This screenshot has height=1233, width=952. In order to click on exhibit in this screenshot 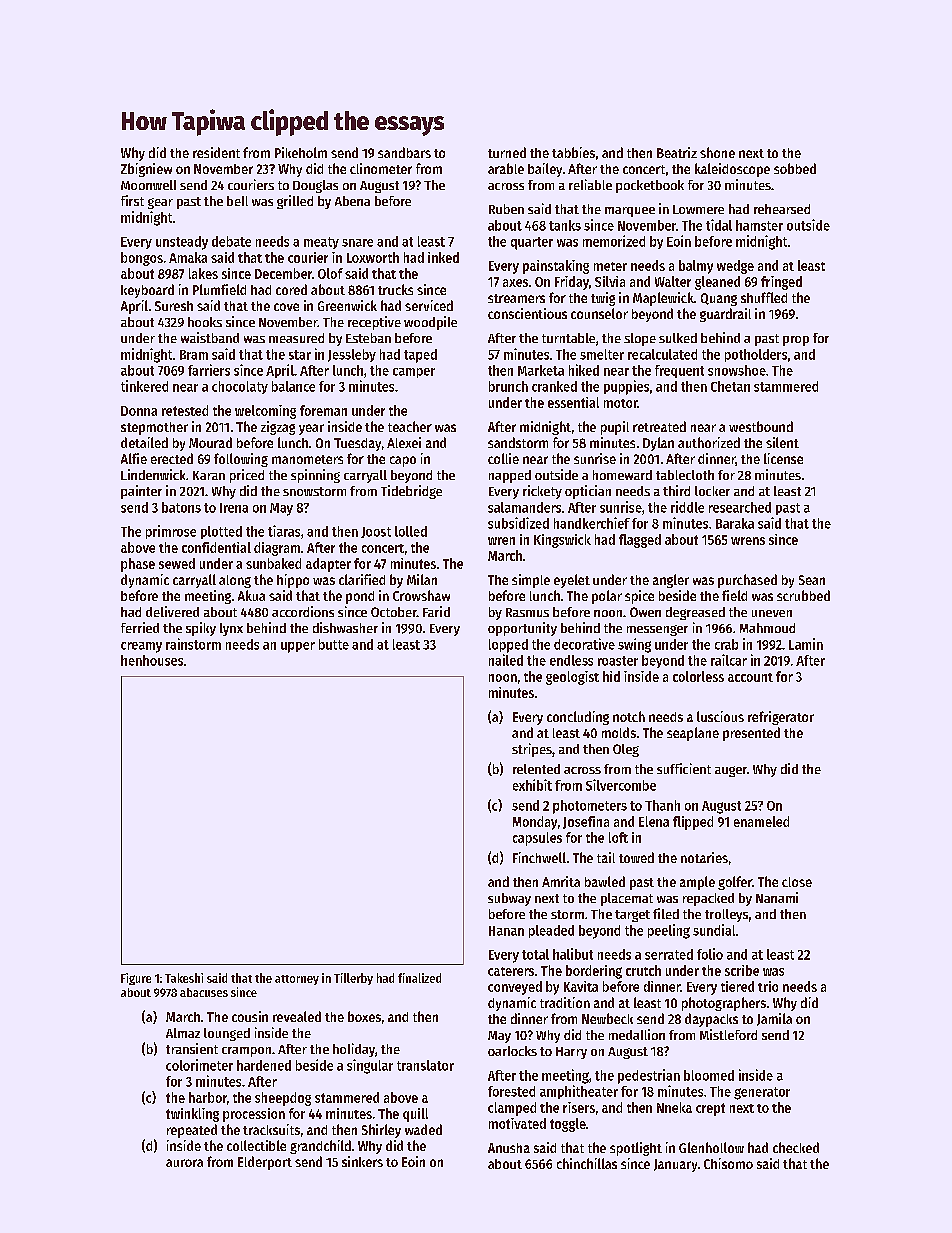, I will do `click(532, 785)`.
